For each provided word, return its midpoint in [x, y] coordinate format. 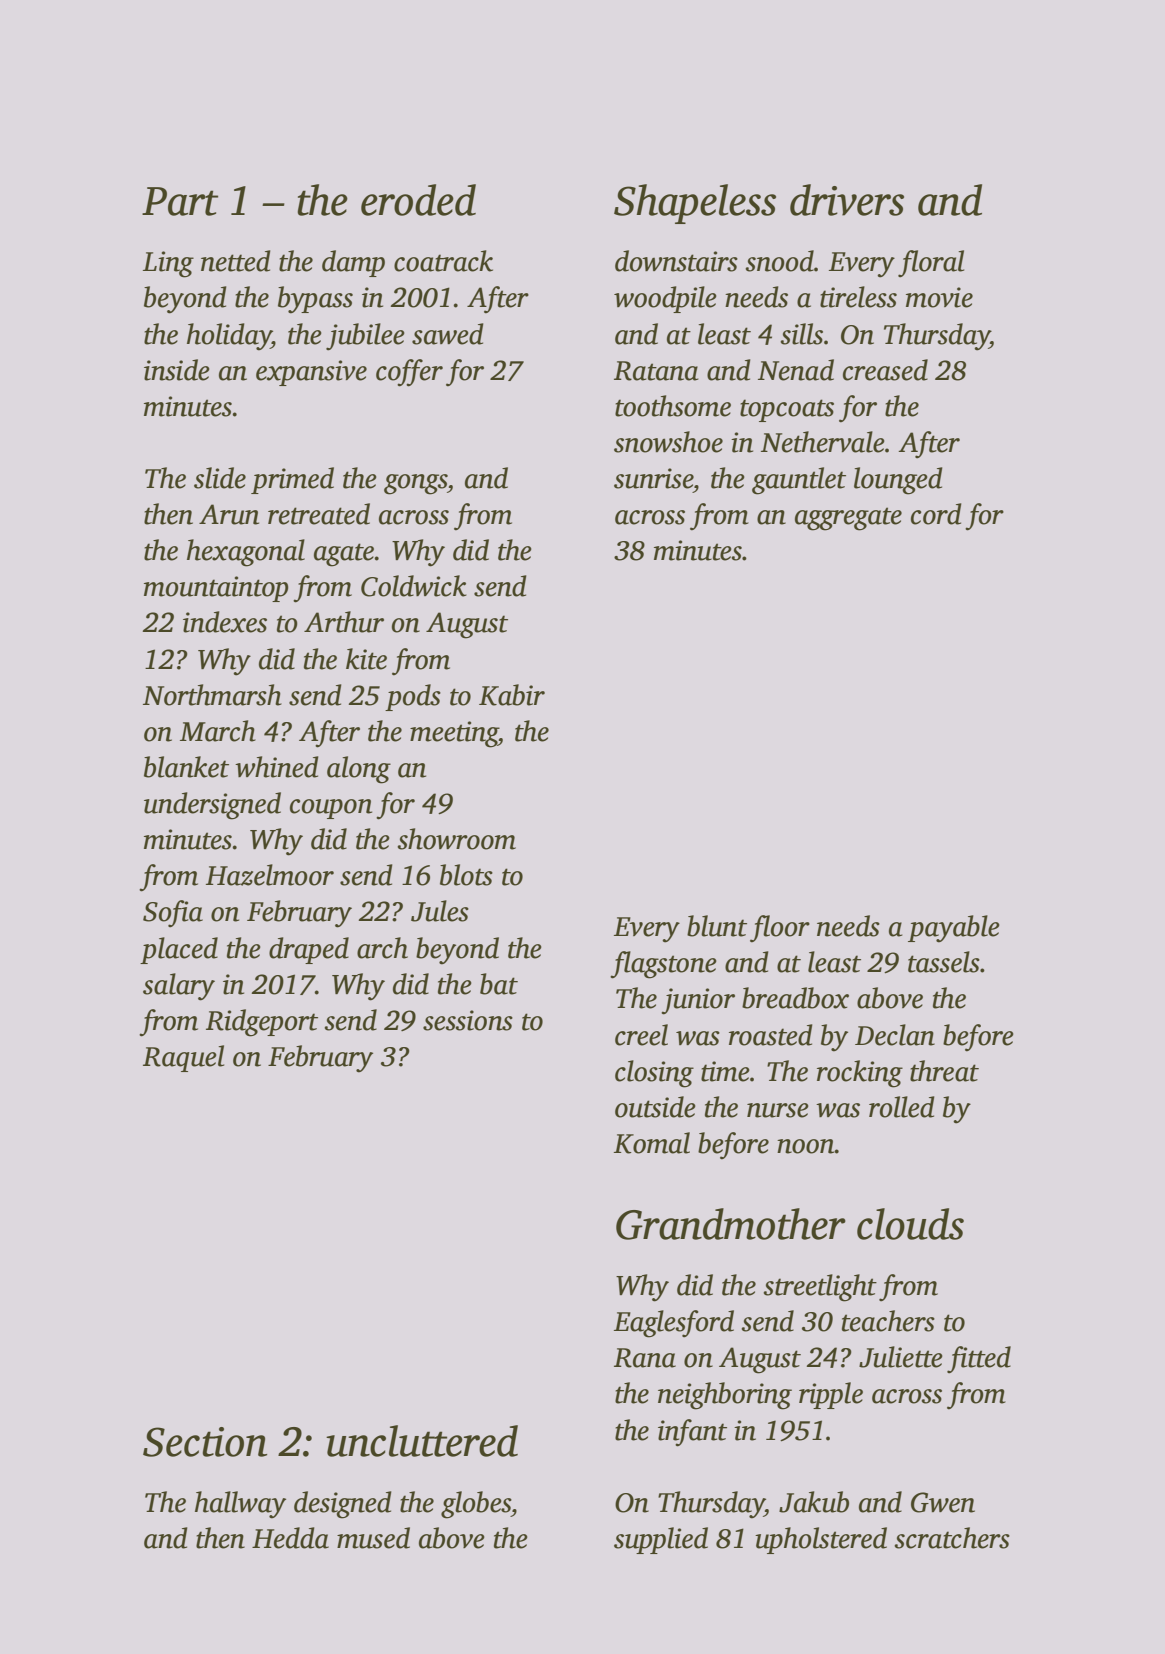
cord [936, 514]
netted [236, 261]
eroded [418, 200]
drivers [847, 200]
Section [205, 1442]
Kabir [512, 695]
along [359, 770]
